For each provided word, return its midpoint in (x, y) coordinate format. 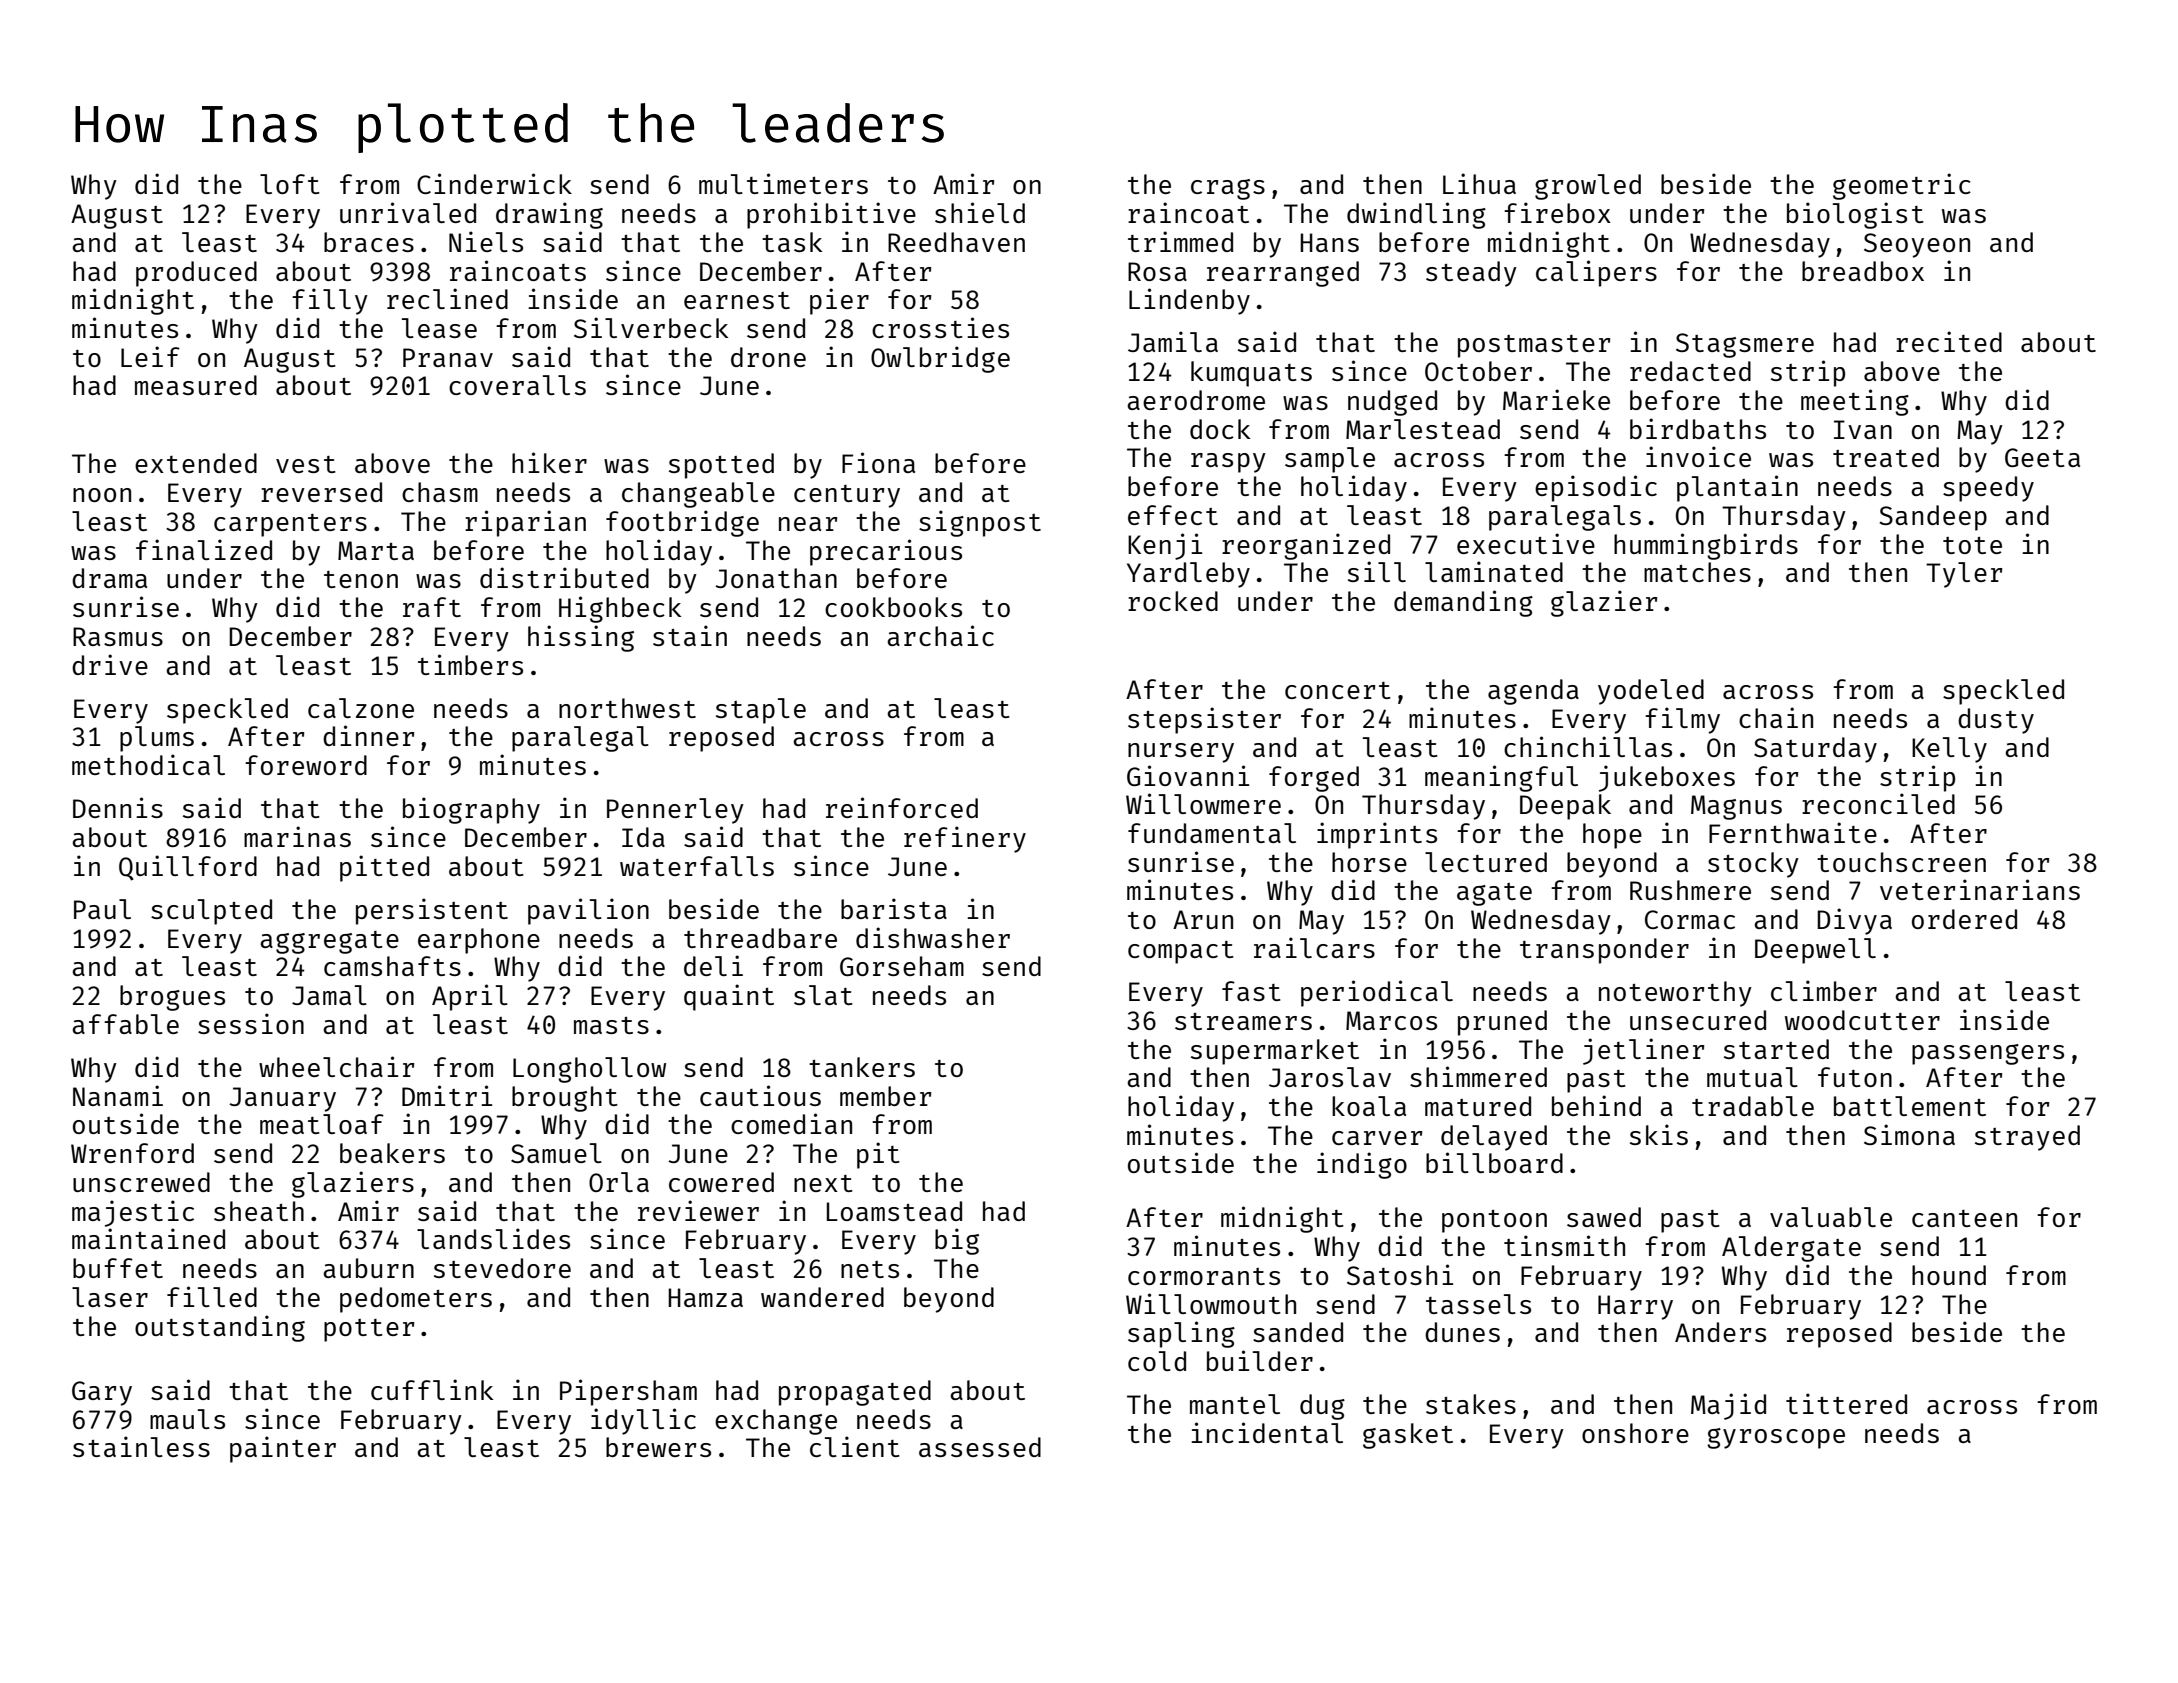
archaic (940, 635)
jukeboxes (1667, 778)
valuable (1831, 1217)
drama (109, 578)
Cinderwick (494, 183)
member (885, 1096)
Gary (102, 1393)
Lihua (1479, 183)
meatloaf (322, 1124)
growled (1588, 187)
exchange (776, 1422)
